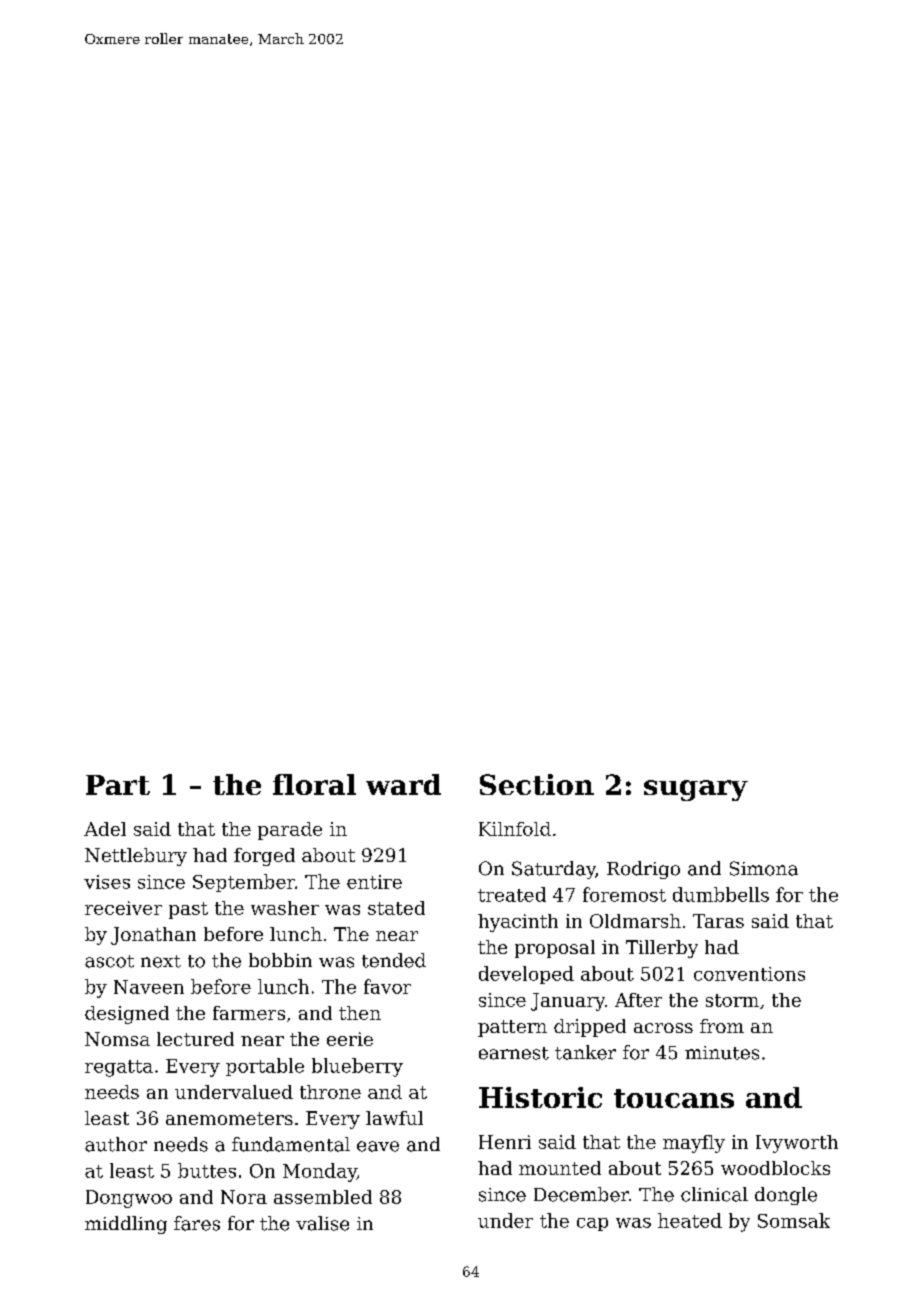 The height and width of the document is (1308, 924). I want to click on Kilnfold, so click(515, 829).
